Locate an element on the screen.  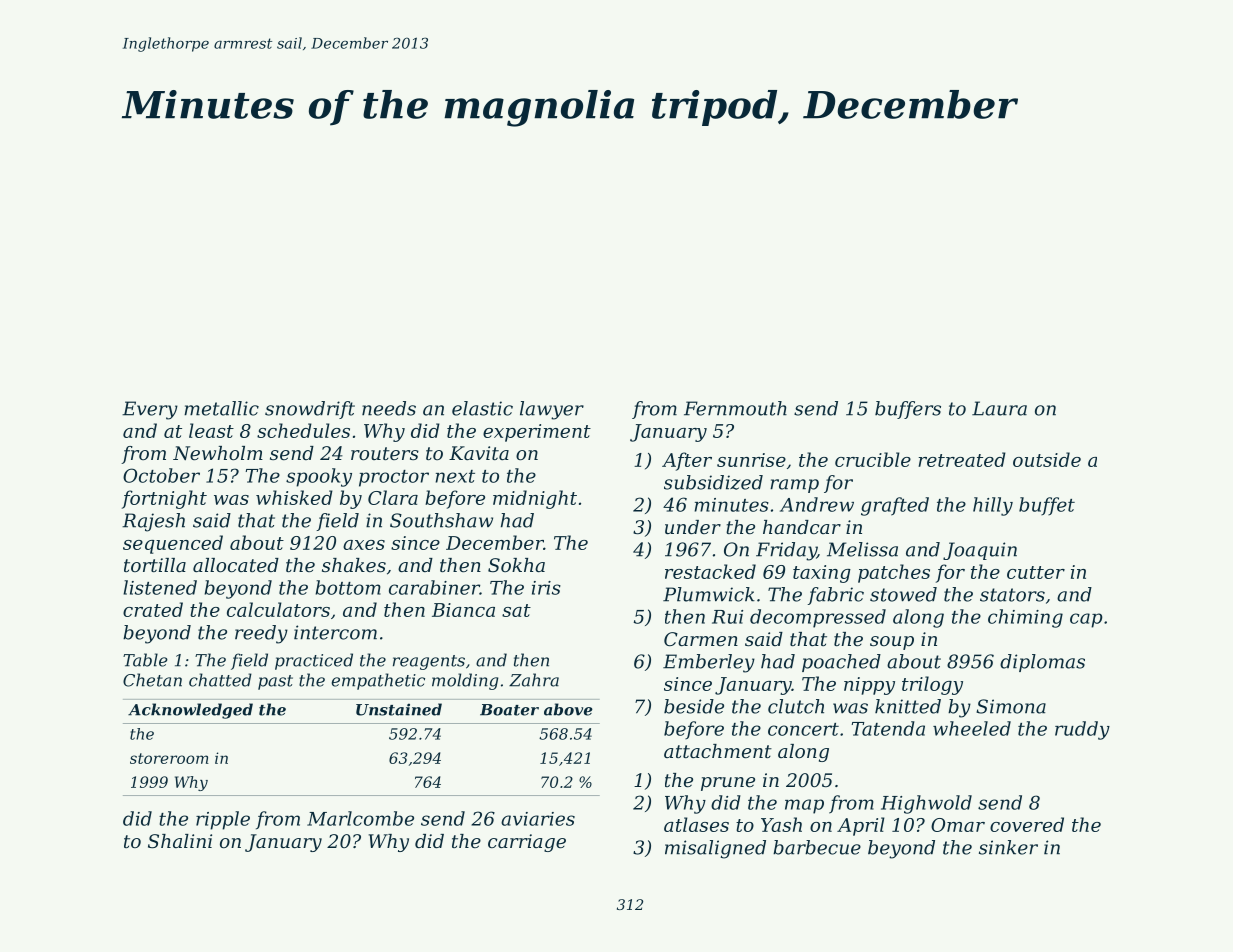
storeroom is located at coordinates (169, 758).
